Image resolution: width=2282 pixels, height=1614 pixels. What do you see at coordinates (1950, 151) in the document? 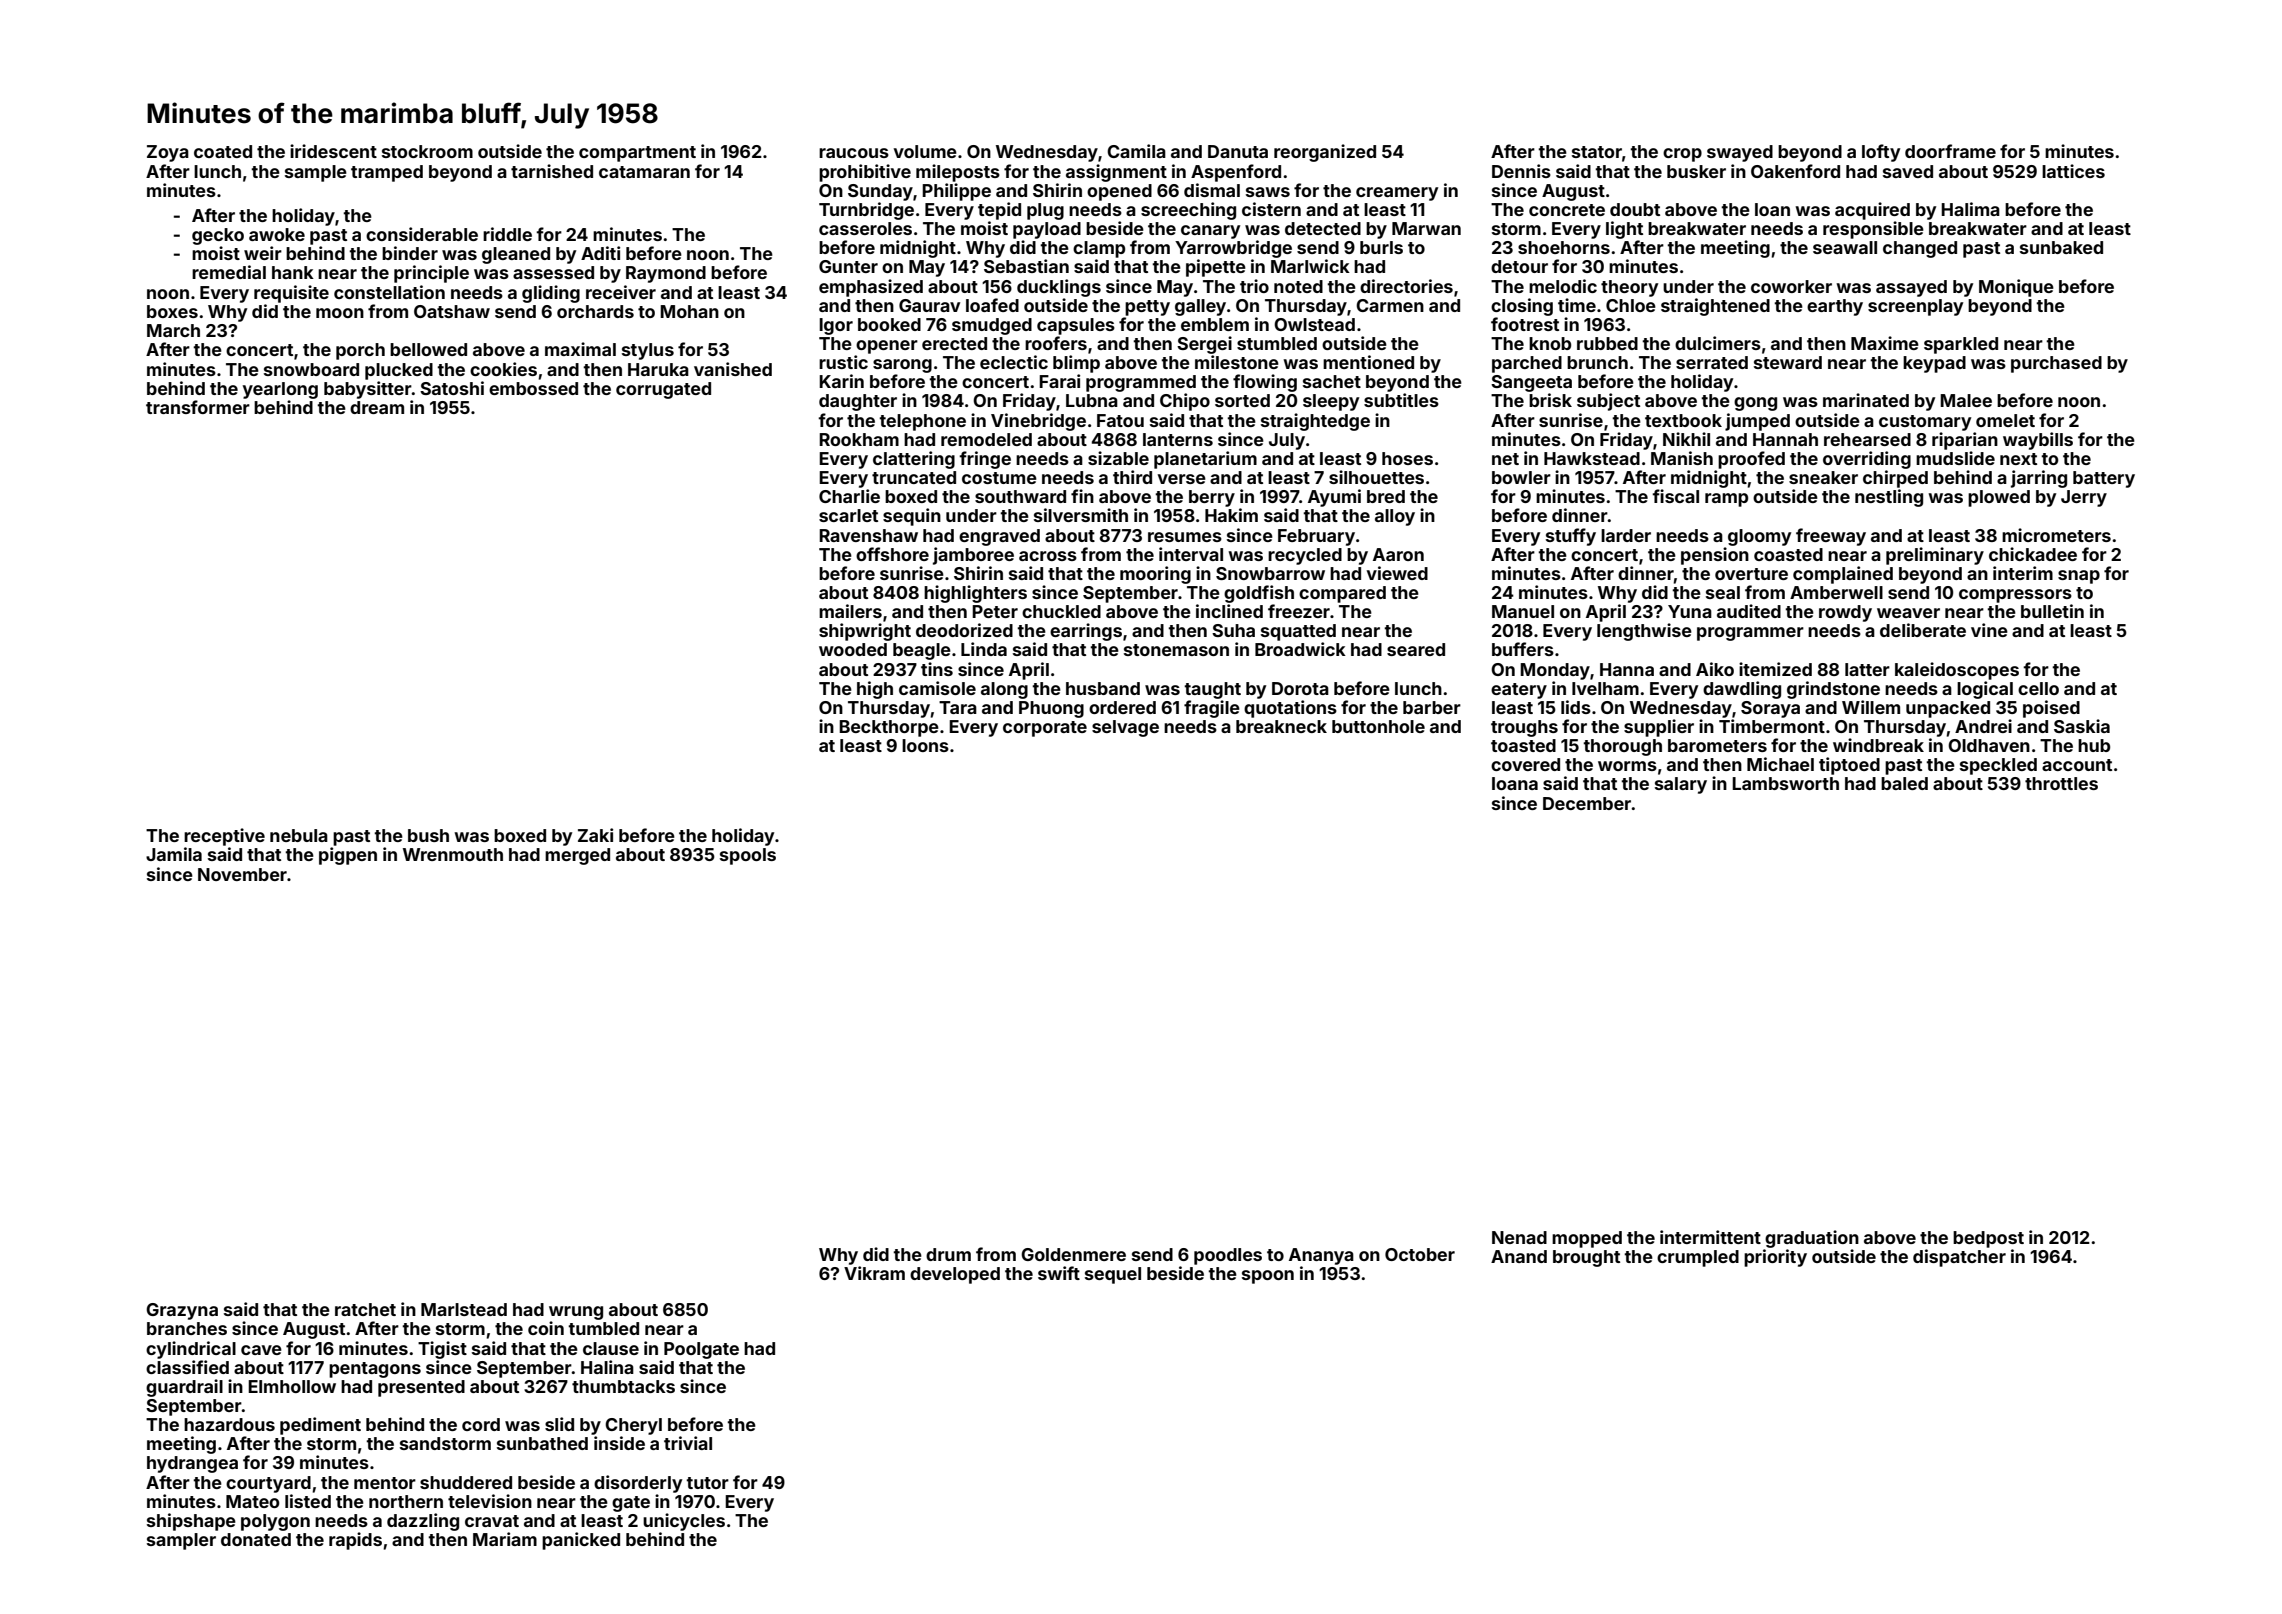
I see `doorframe` at bounding box center [1950, 151].
